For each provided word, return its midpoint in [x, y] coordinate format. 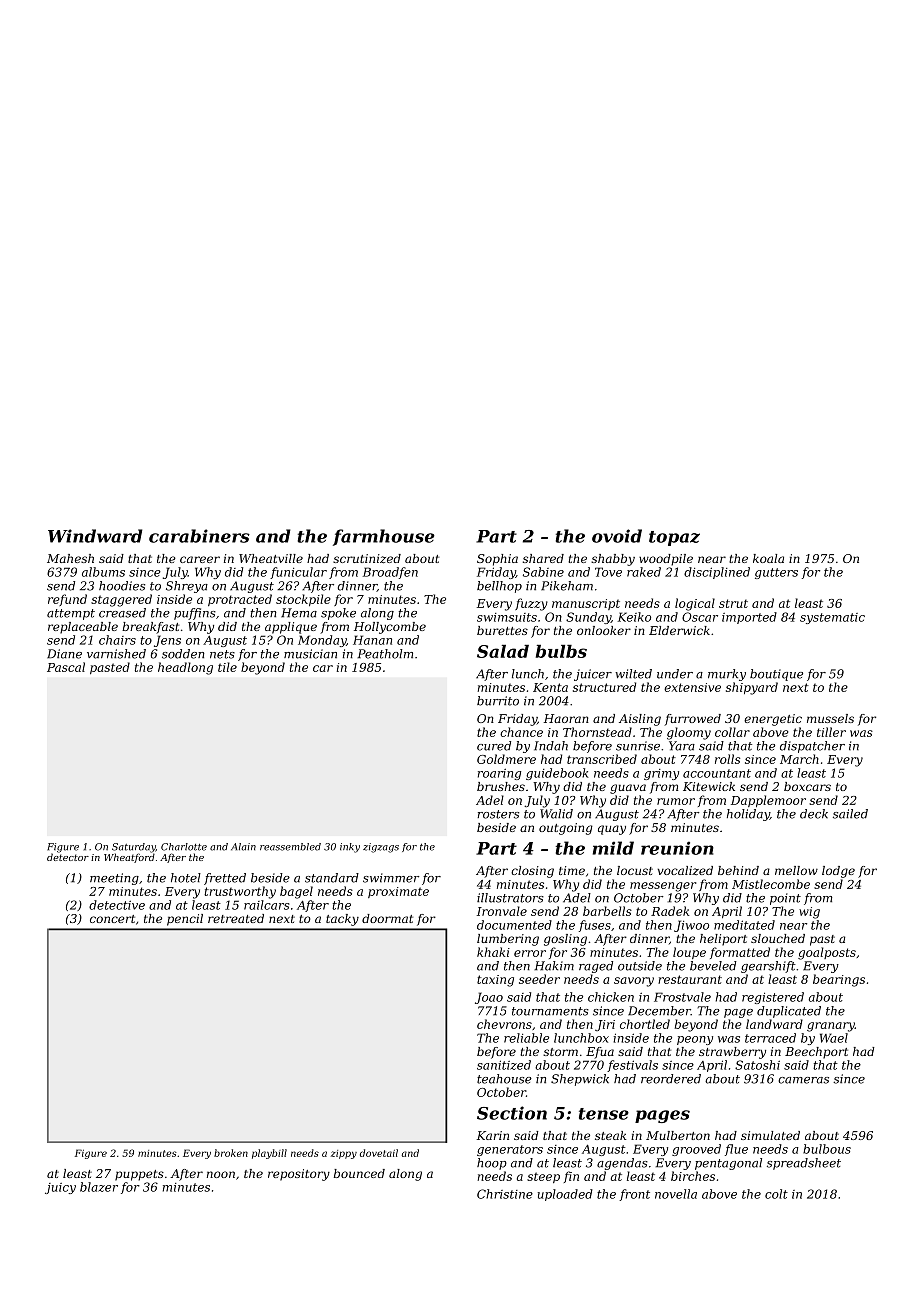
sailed [850, 814]
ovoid [617, 536]
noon [221, 1174]
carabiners [199, 536]
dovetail [379, 1153]
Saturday [134, 848]
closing [532, 872]
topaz [674, 538]
